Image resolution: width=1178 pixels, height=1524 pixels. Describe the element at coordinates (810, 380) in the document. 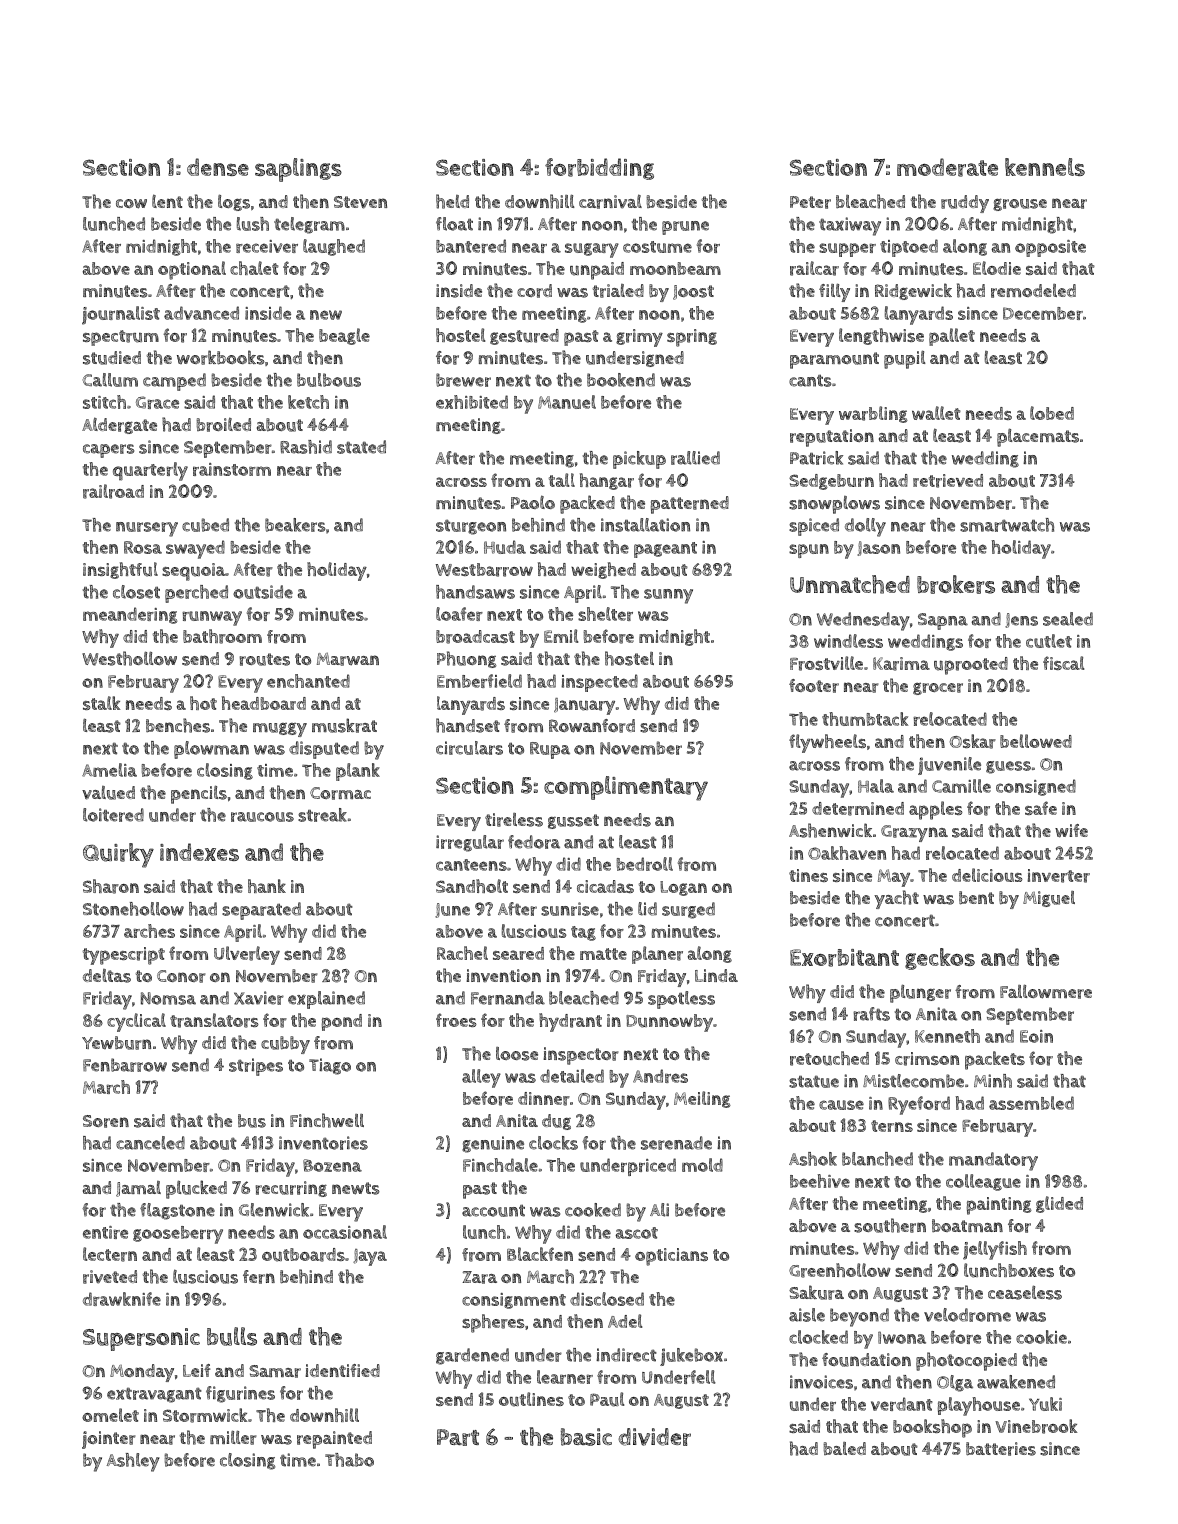

I see `cants` at that location.
